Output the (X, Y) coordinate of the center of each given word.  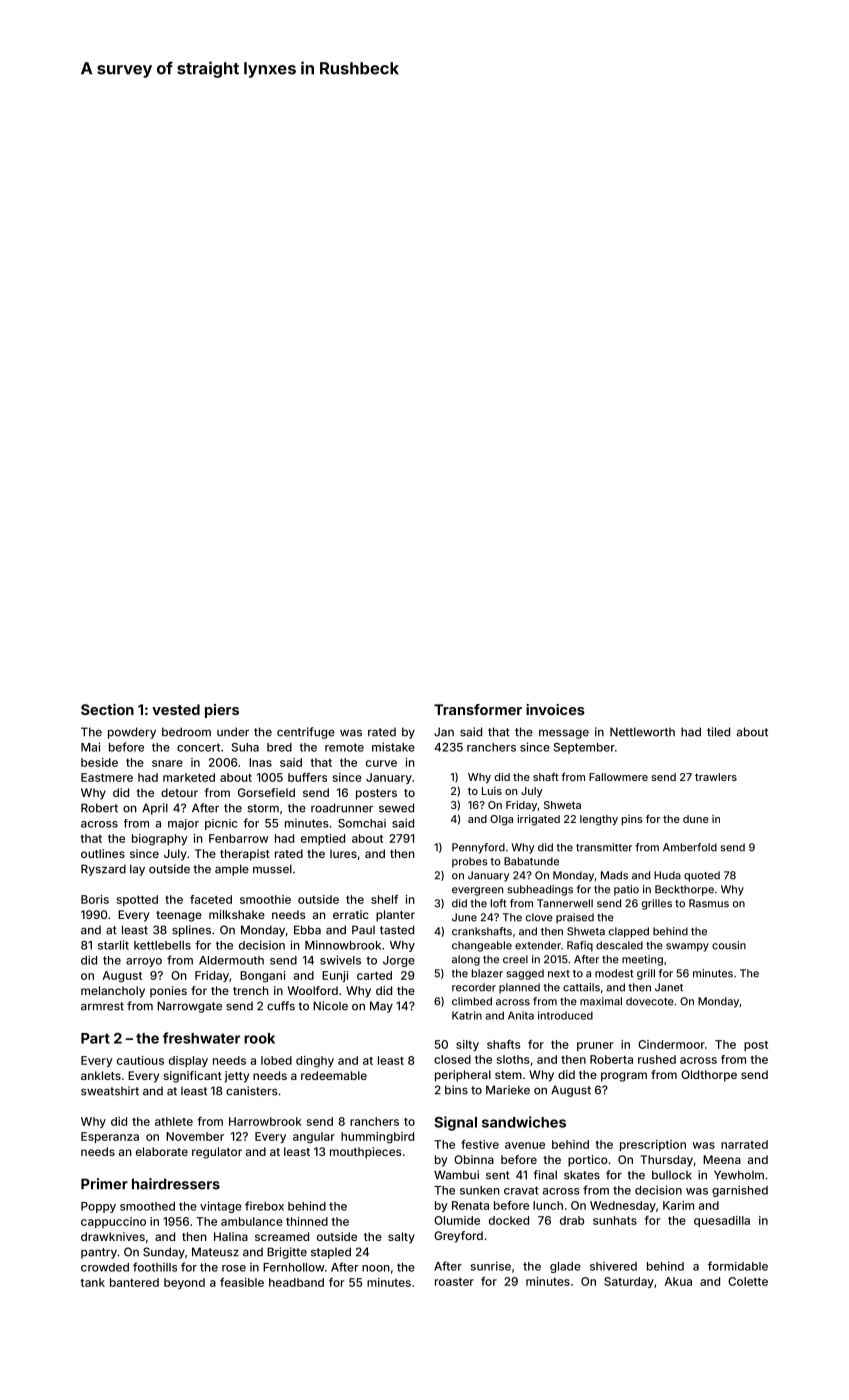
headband (296, 1282)
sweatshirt (110, 1091)
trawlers (716, 777)
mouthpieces (365, 1153)
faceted (211, 899)
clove (539, 917)
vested (176, 709)
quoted (702, 876)
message (564, 734)
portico (588, 1161)
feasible (242, 1282)
